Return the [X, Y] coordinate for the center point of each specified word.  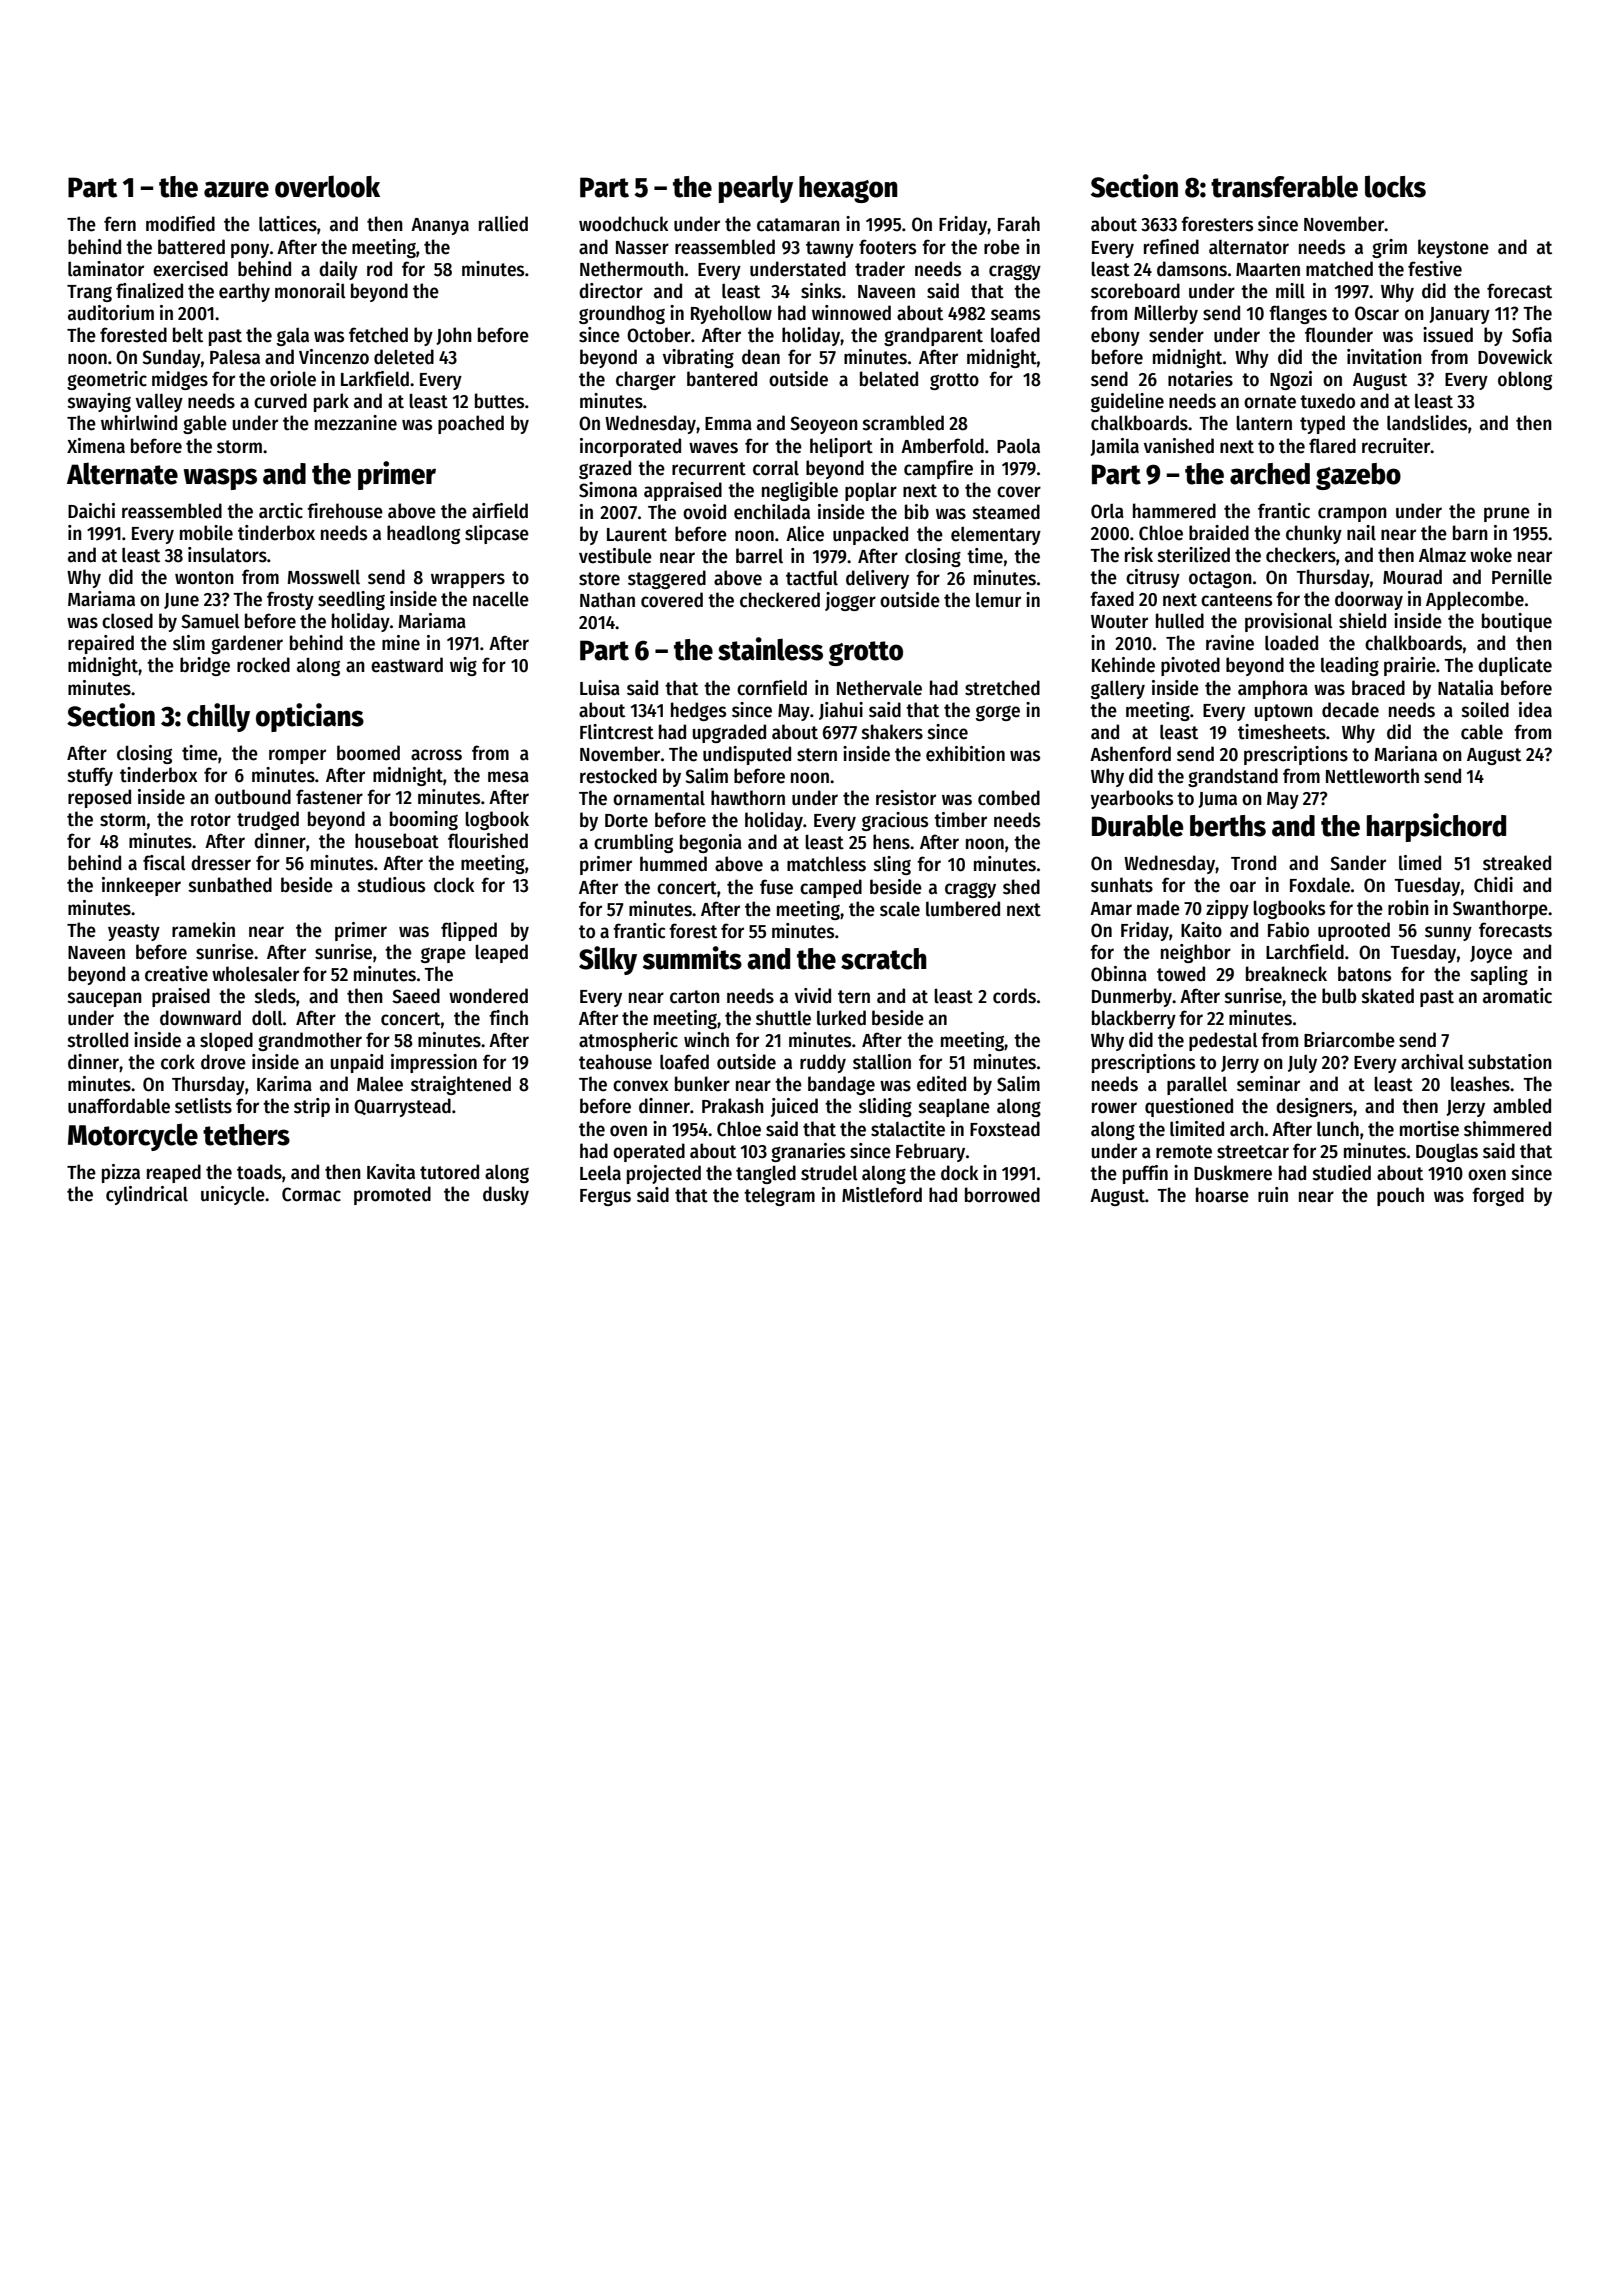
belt [188, 335]
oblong [1525, 380]
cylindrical [147, 1195]
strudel [829, 1173]
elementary [996, 536]
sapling [1499, 975]
